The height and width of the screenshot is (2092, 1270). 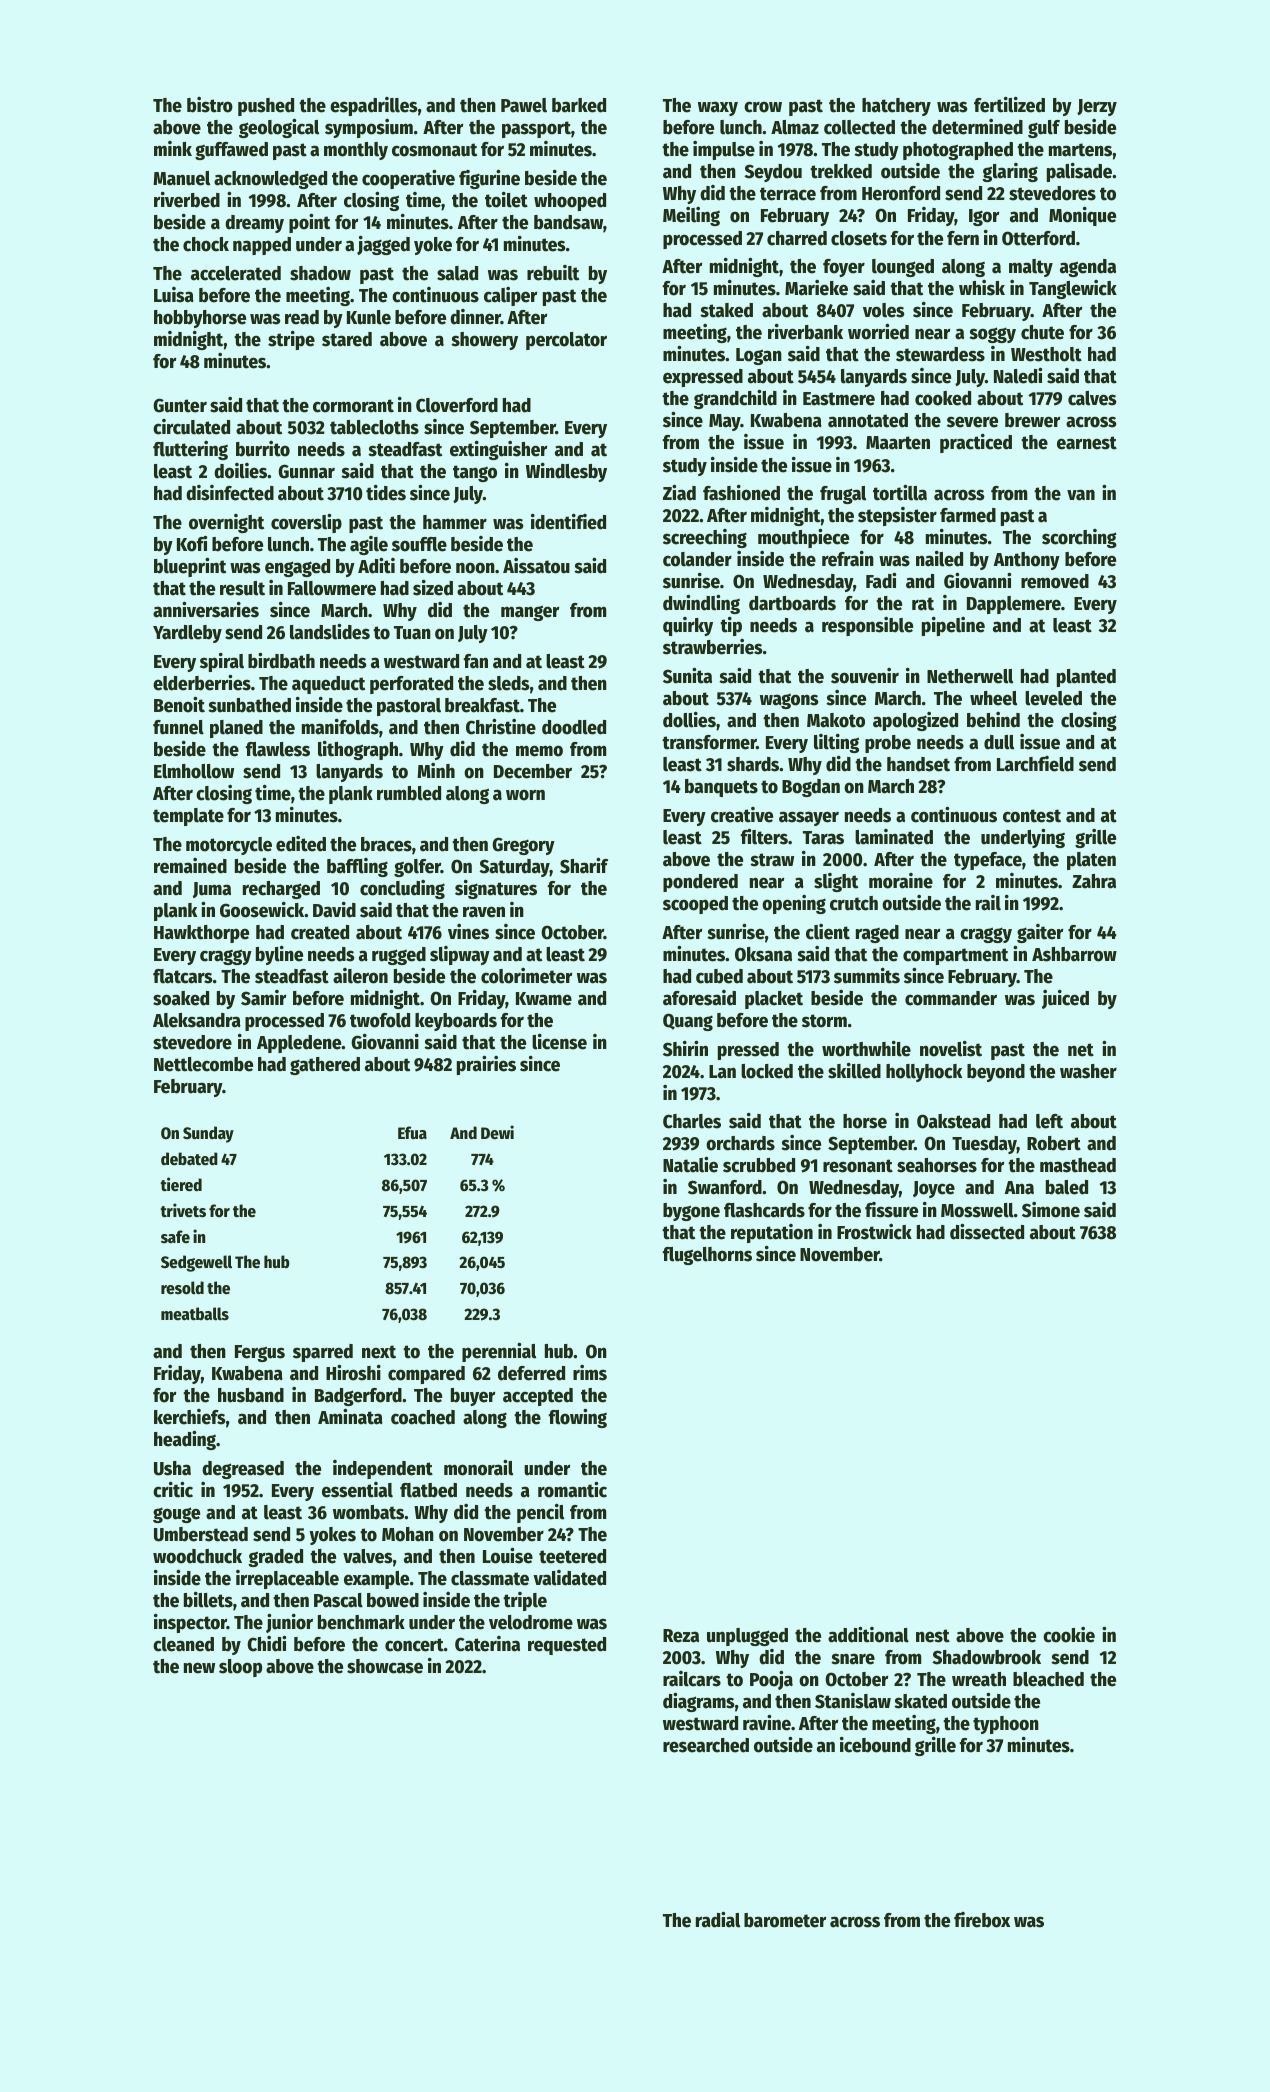 What do you see at coordinates (190, 450) in the screenshot?
I see `fluttering` at bounding box center [190, 450].
